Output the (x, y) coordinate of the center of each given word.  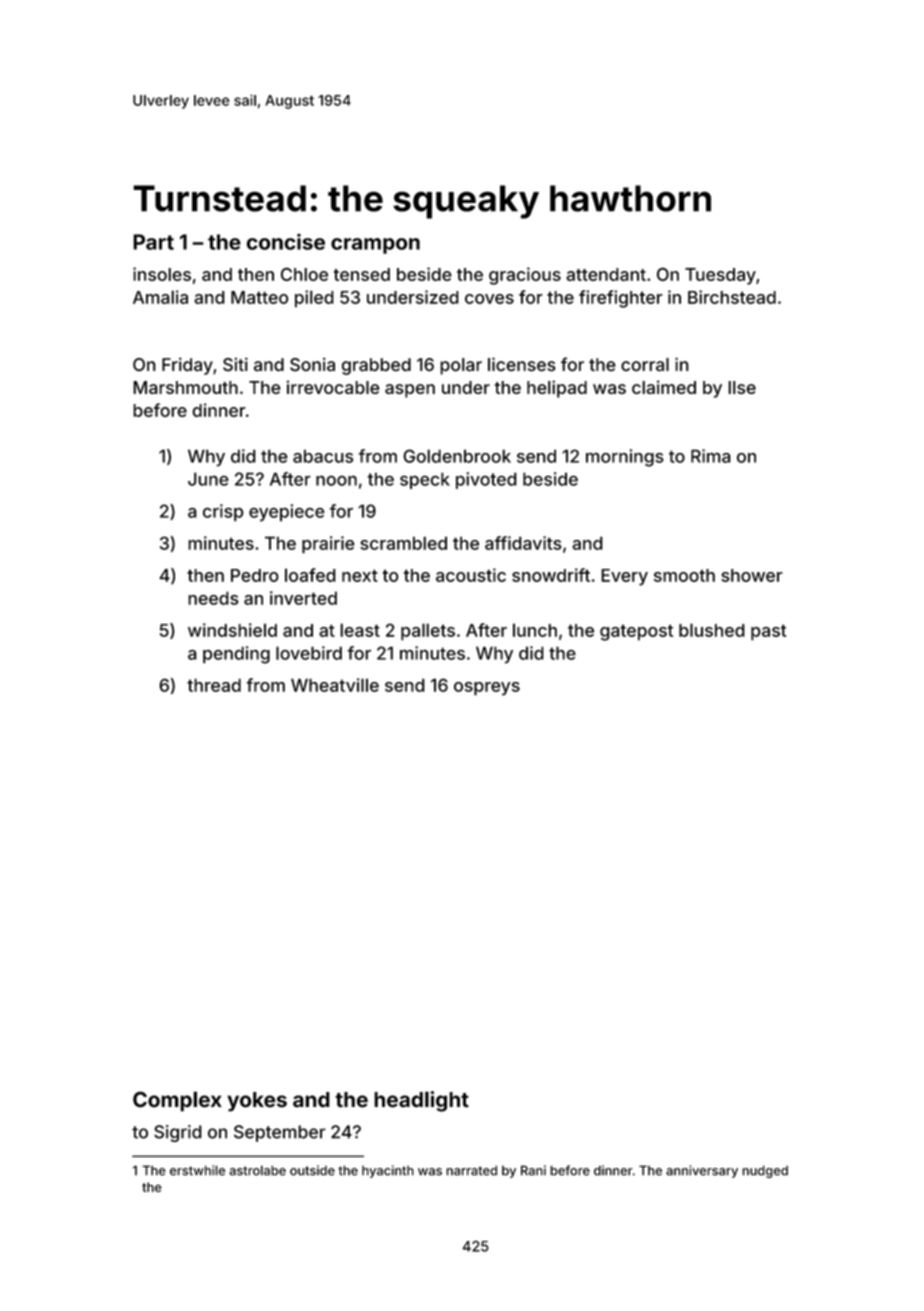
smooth (684, 575)
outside (312, 1170)
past (768, 632)
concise (286, 242)
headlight (421, 1101)
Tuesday (720, 276)
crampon (375, 246)
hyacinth (388, 1171)
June (208, 479)
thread (214, 685)
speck (425, 480)
